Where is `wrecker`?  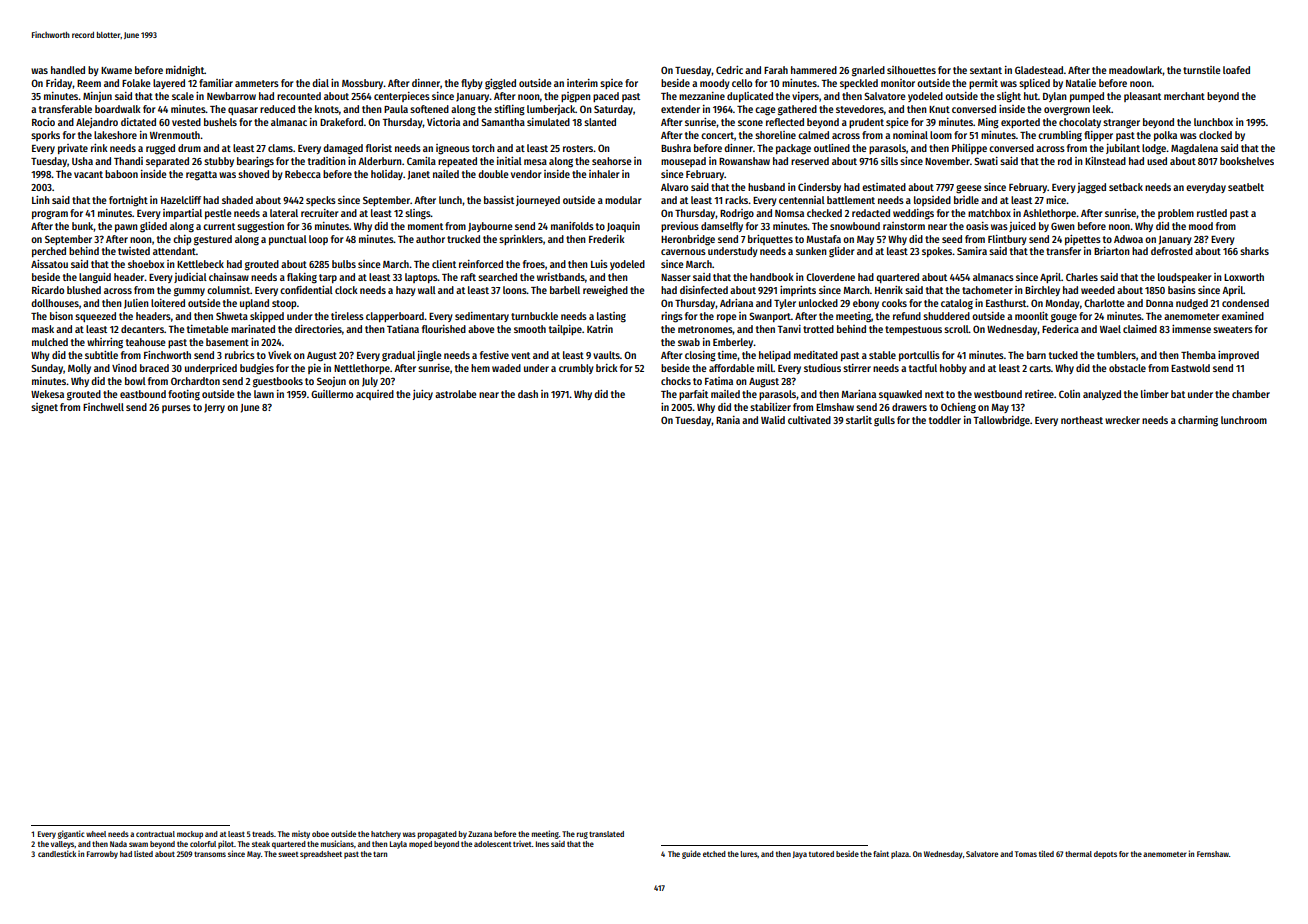
wrecker is located at coordinates (1122, 420).
